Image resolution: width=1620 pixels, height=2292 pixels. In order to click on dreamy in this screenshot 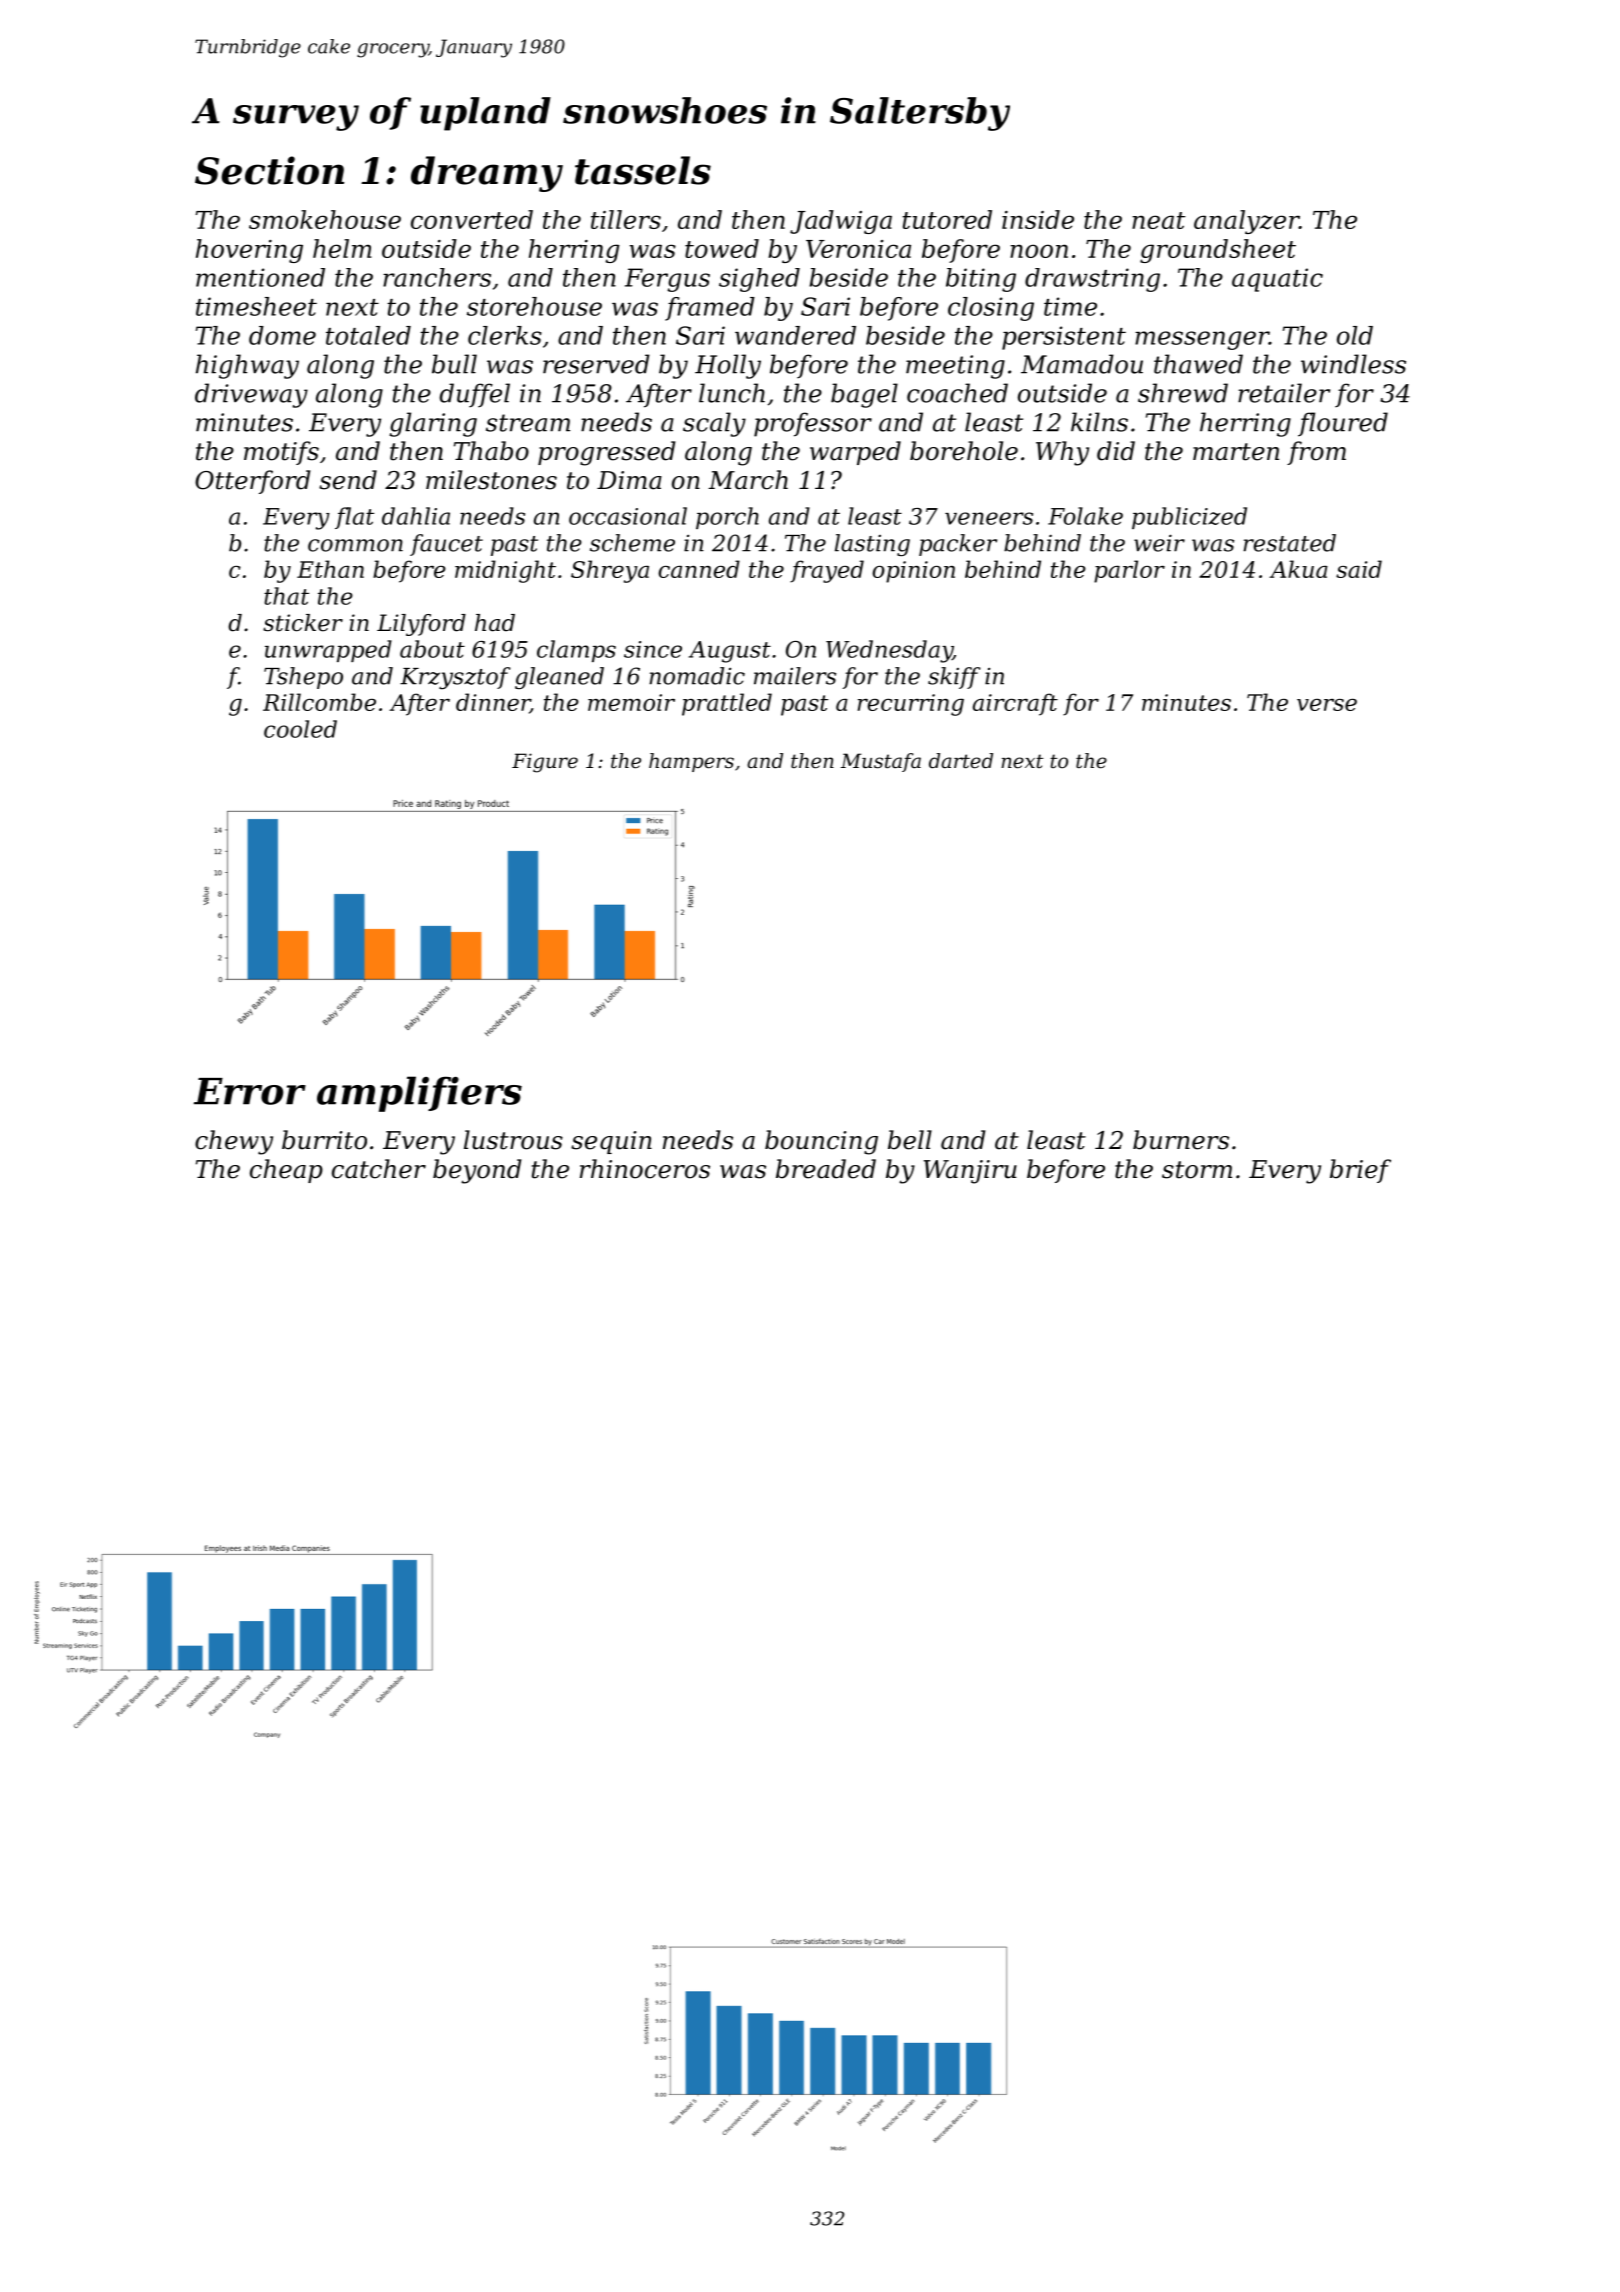, I will do `click(487, 174)`.
